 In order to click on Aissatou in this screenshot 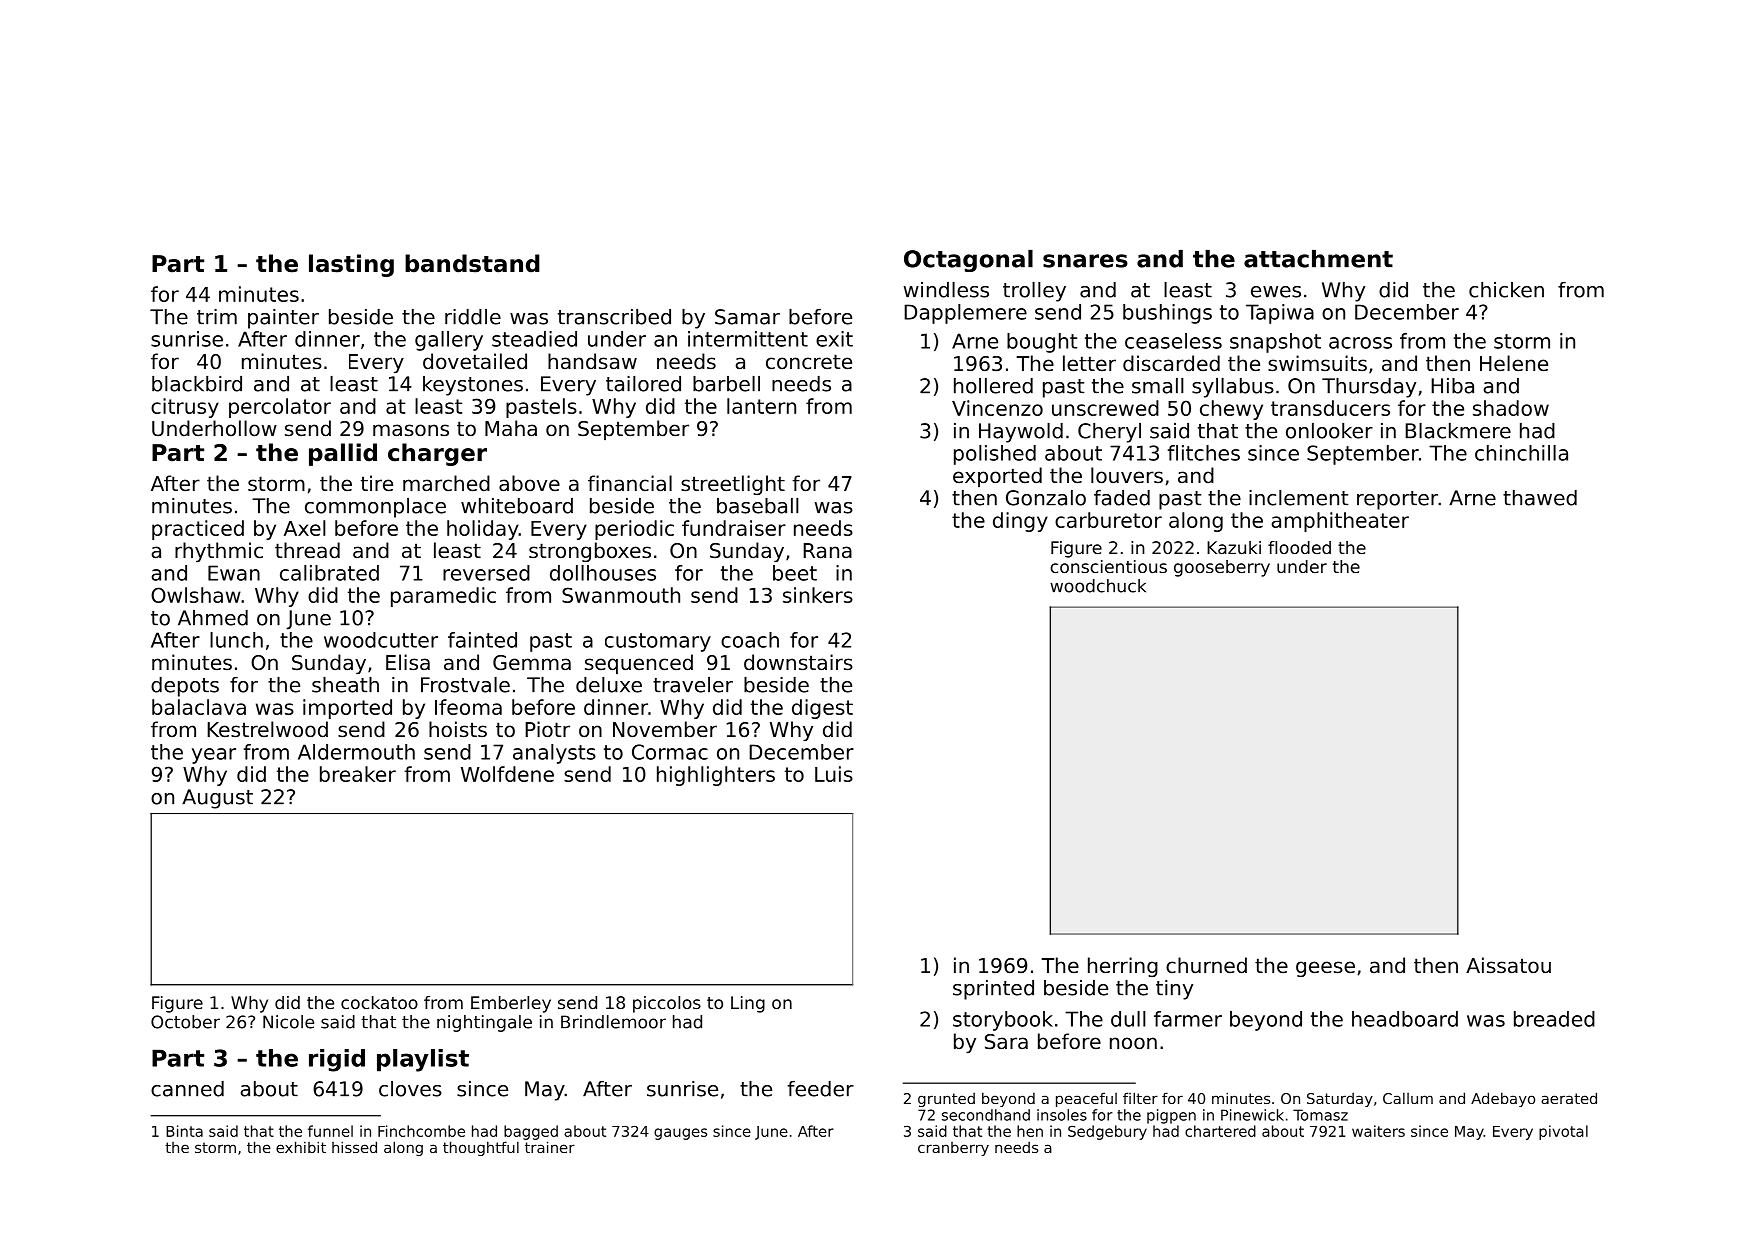, I will do `click(1508, 965)`.
